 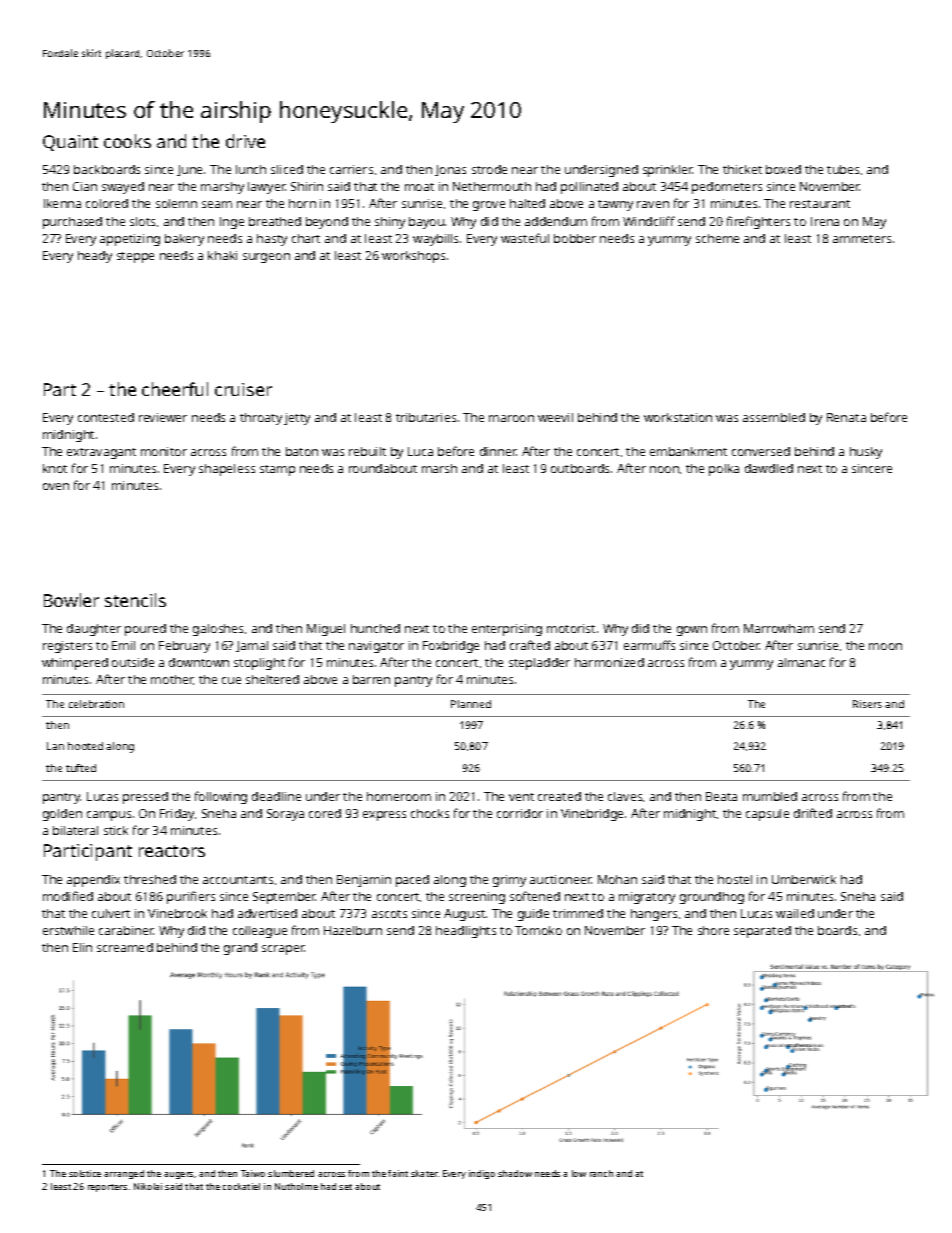 What do you see at coordinates (81, 768) in the screenshot?
I see `tufted` at bounding box center [81, 768].
